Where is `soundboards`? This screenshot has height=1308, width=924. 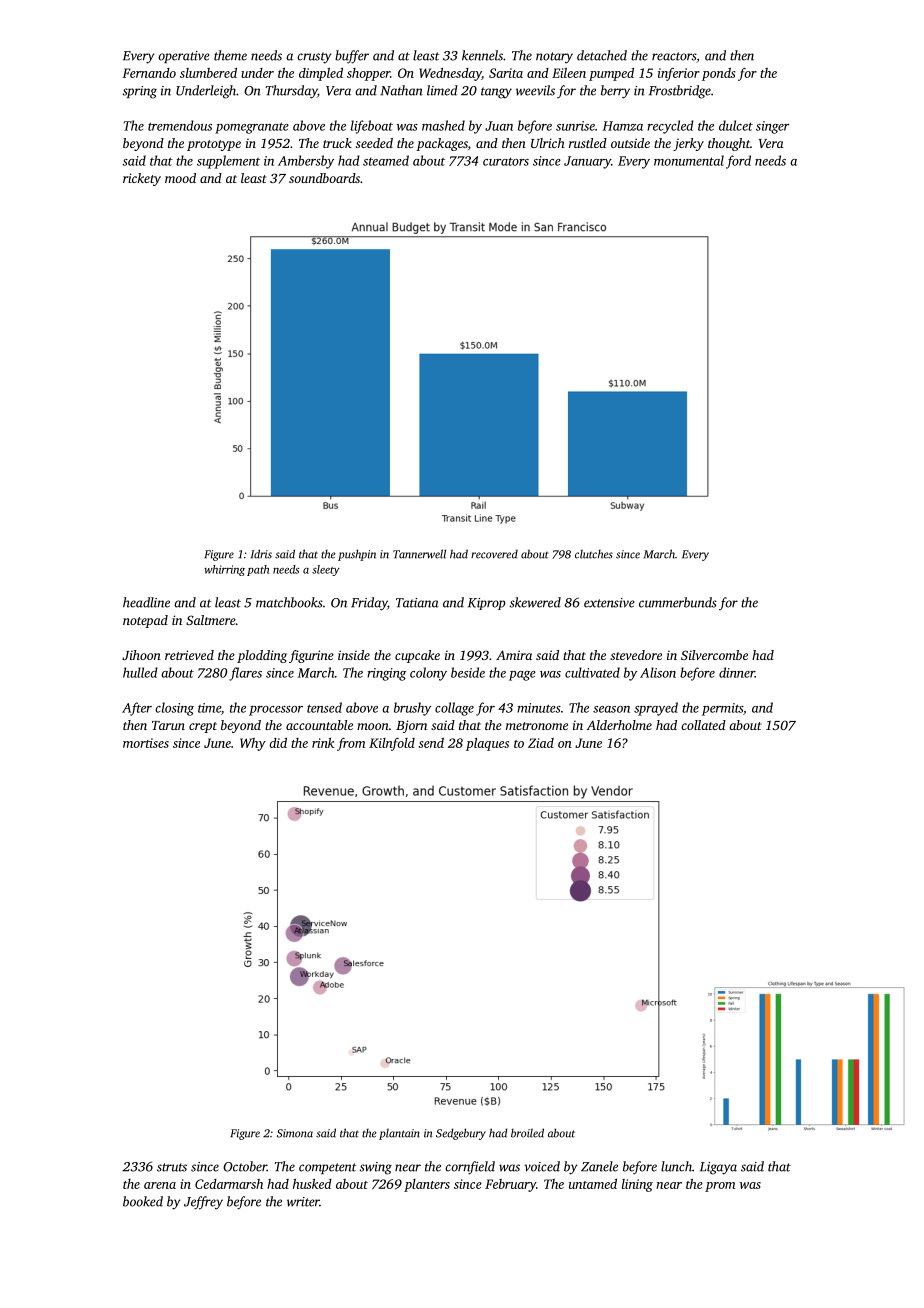
soundboards is located at coordinates (324, 178).
